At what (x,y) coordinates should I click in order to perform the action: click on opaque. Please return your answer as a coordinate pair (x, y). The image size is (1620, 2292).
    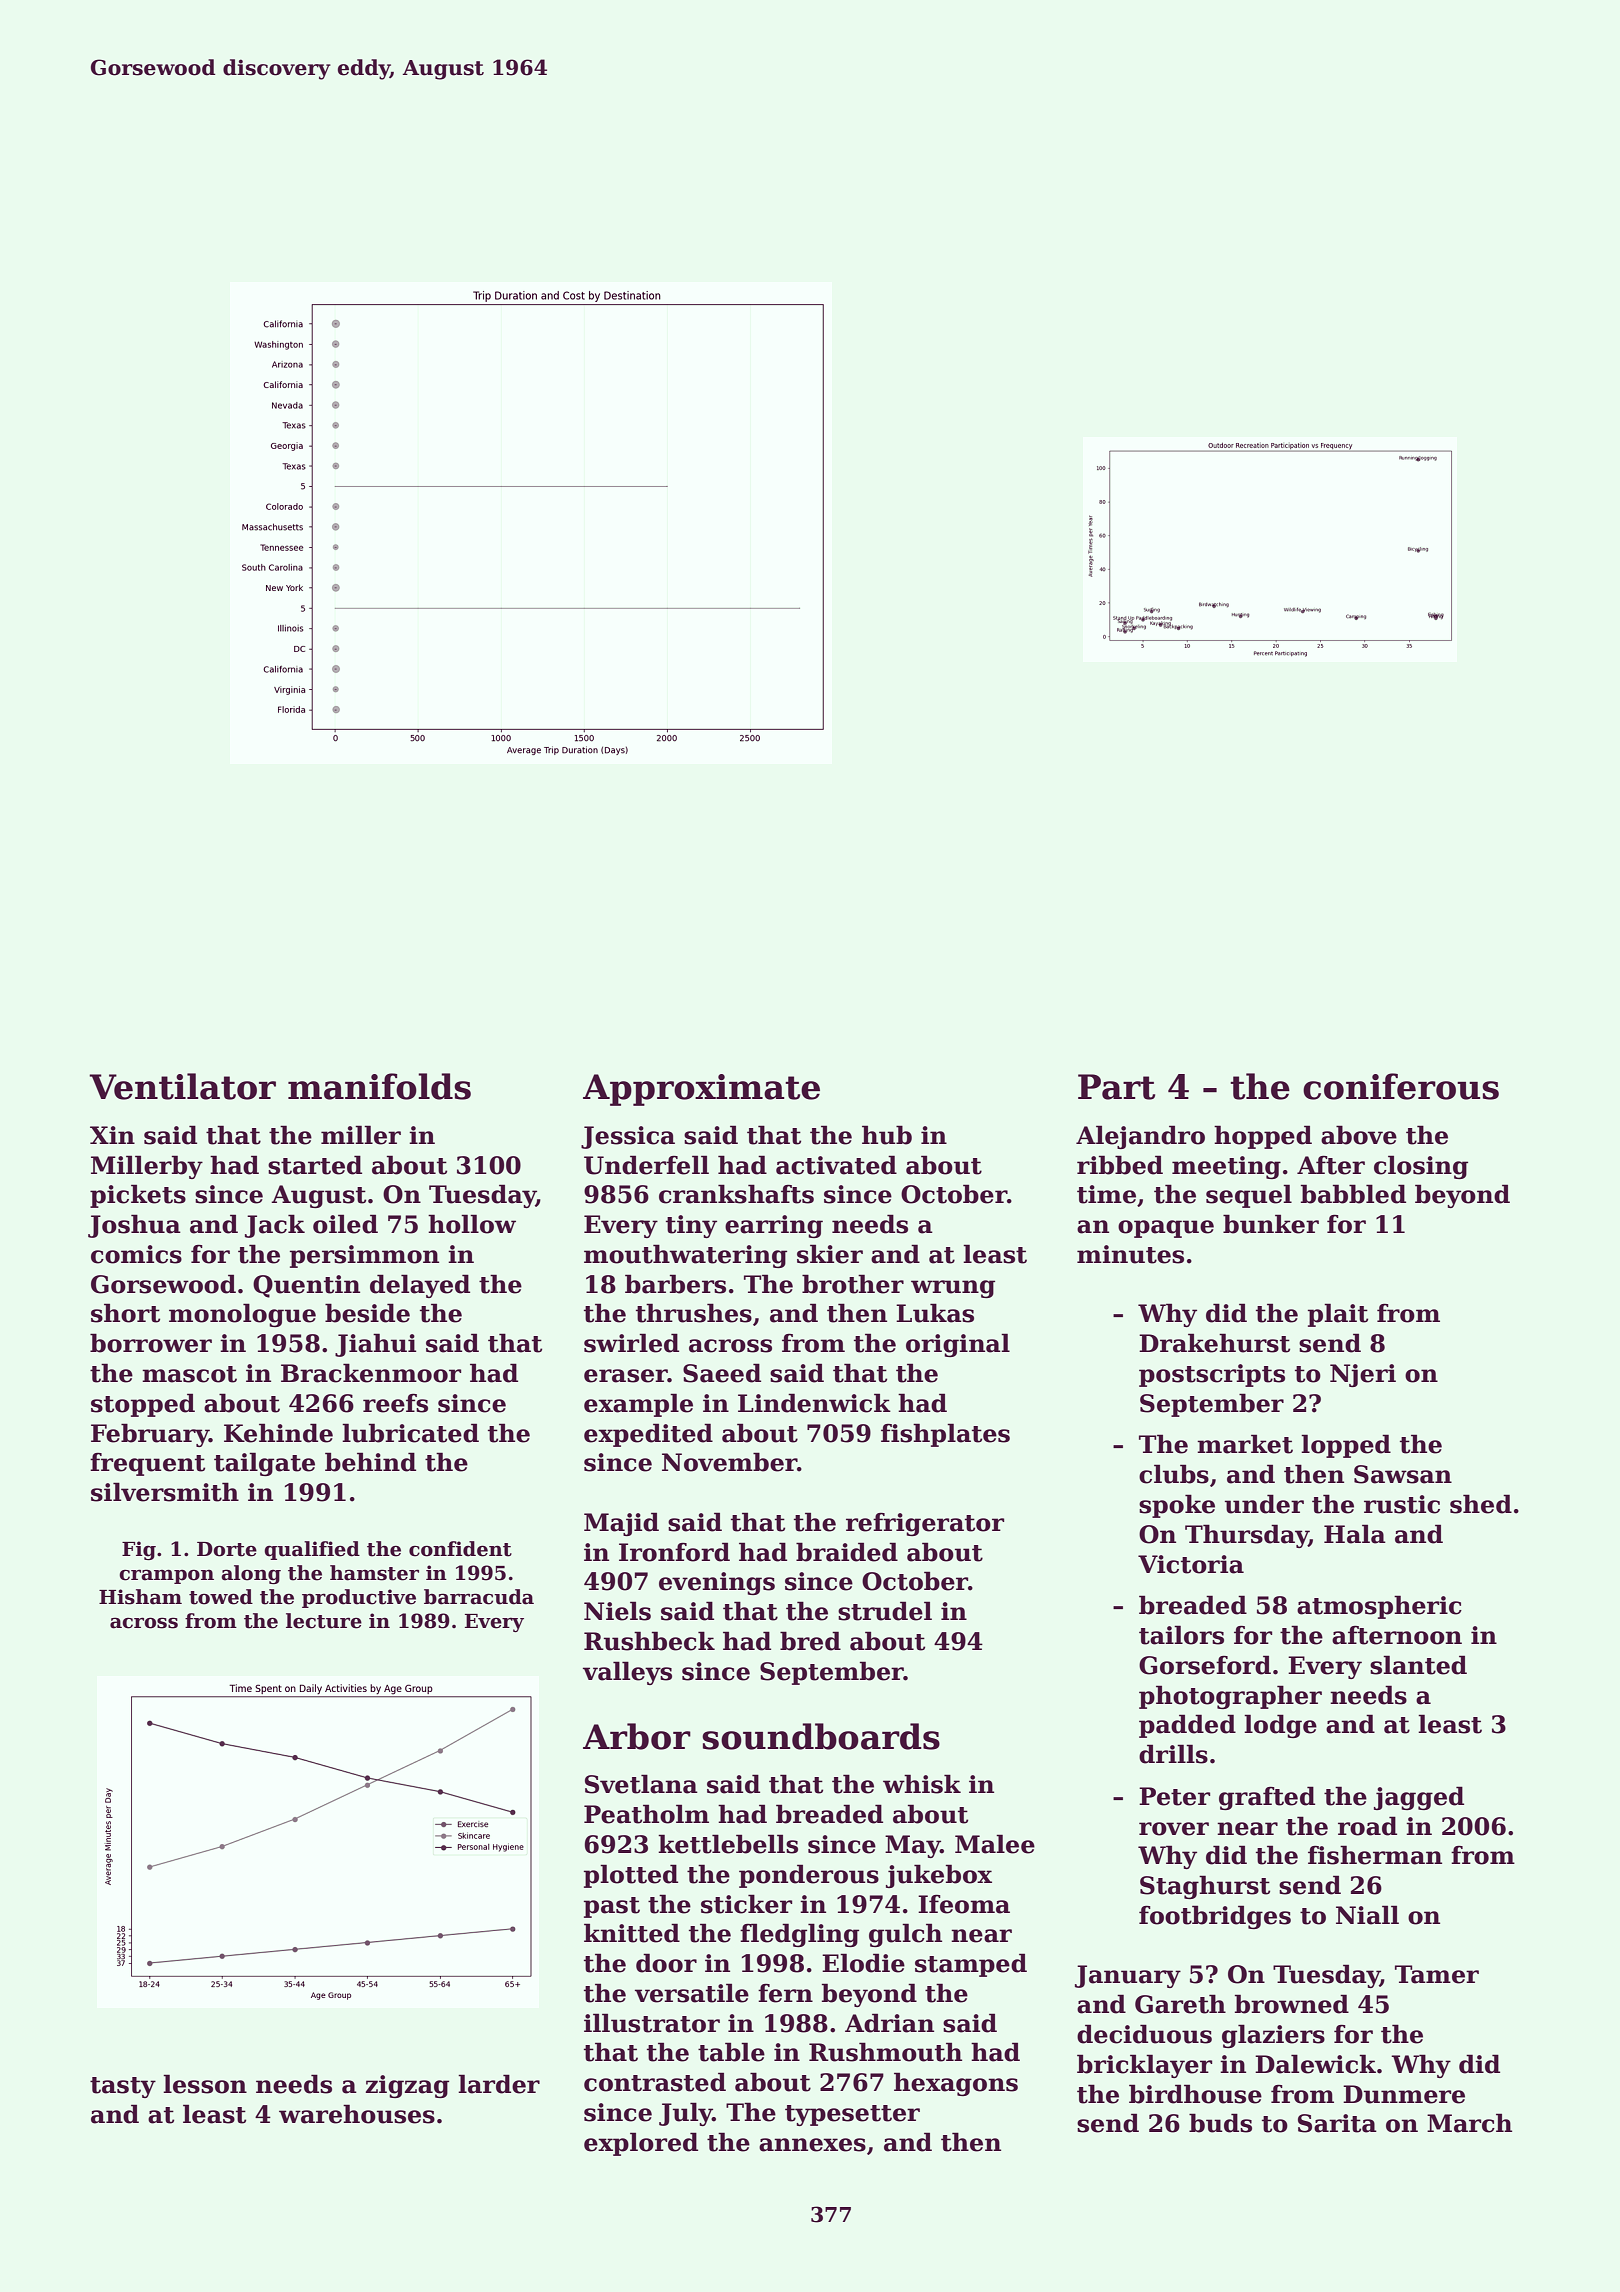
    Looking at the image, I should click on (1166, 1229).
